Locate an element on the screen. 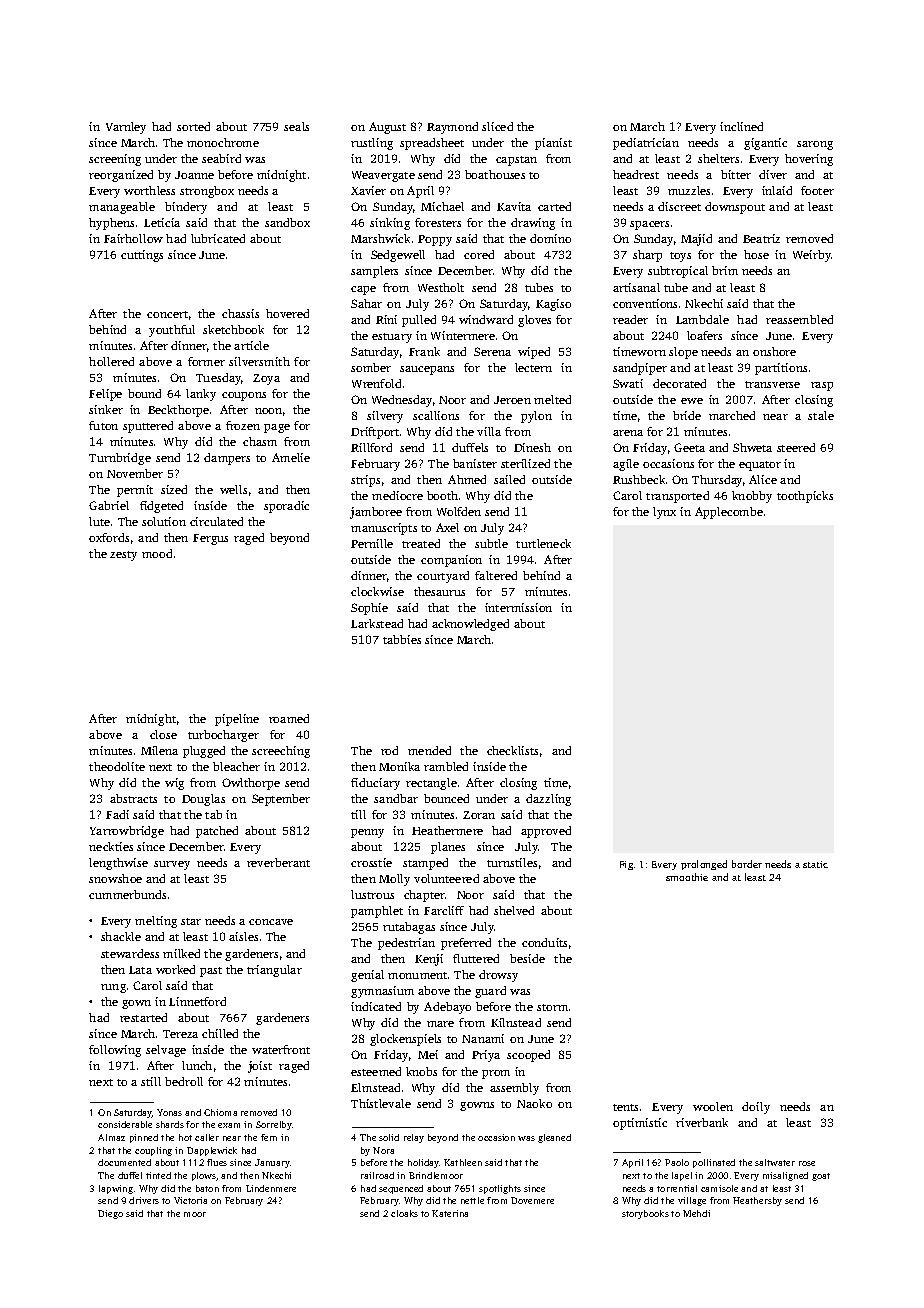 The width and height of the screenshot is (924, 1308). windward is located at coordinates (486, 319).
